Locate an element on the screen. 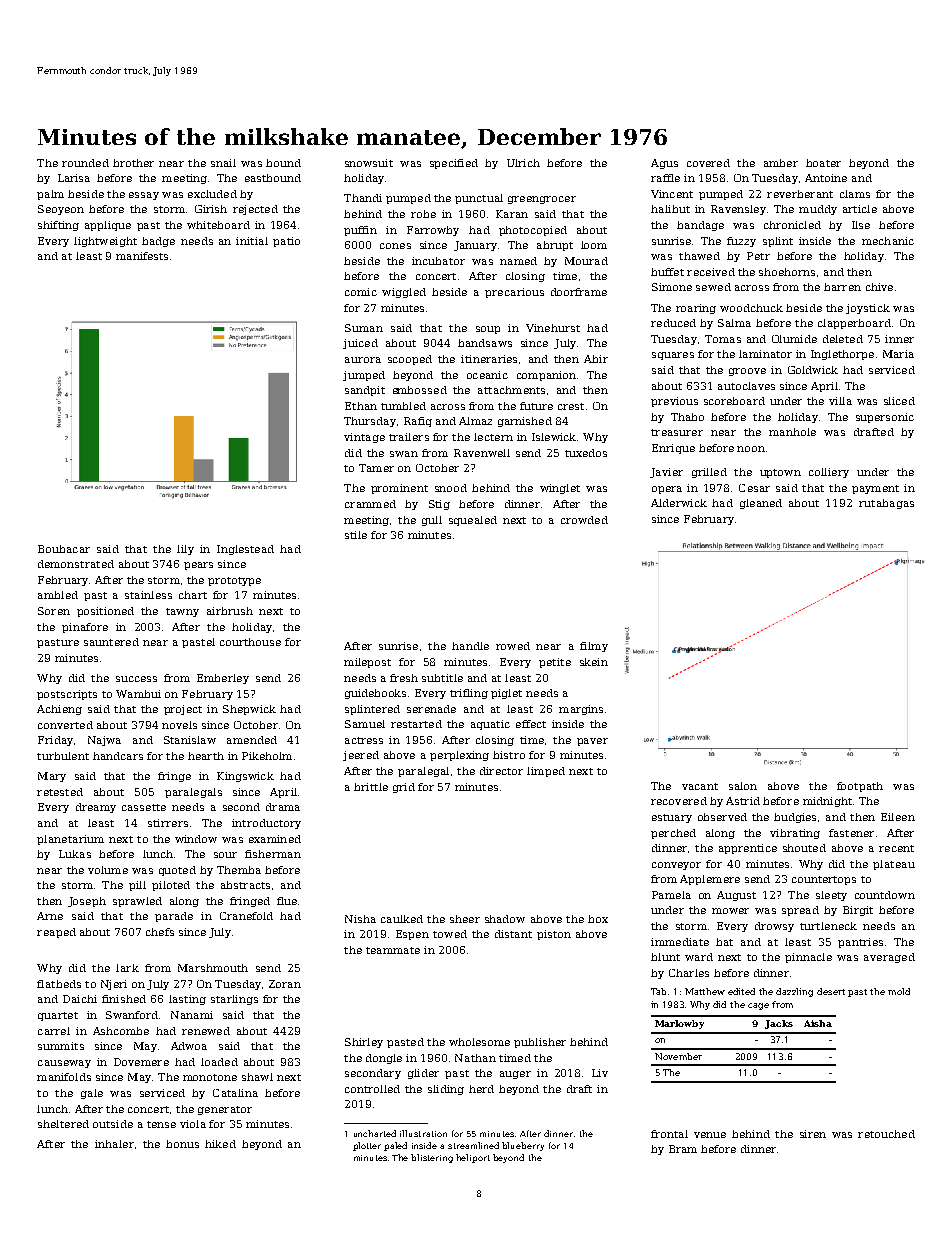 The width and height of the screenshot is (952, 1233). Njeri is located at coordinates (114, 985).
